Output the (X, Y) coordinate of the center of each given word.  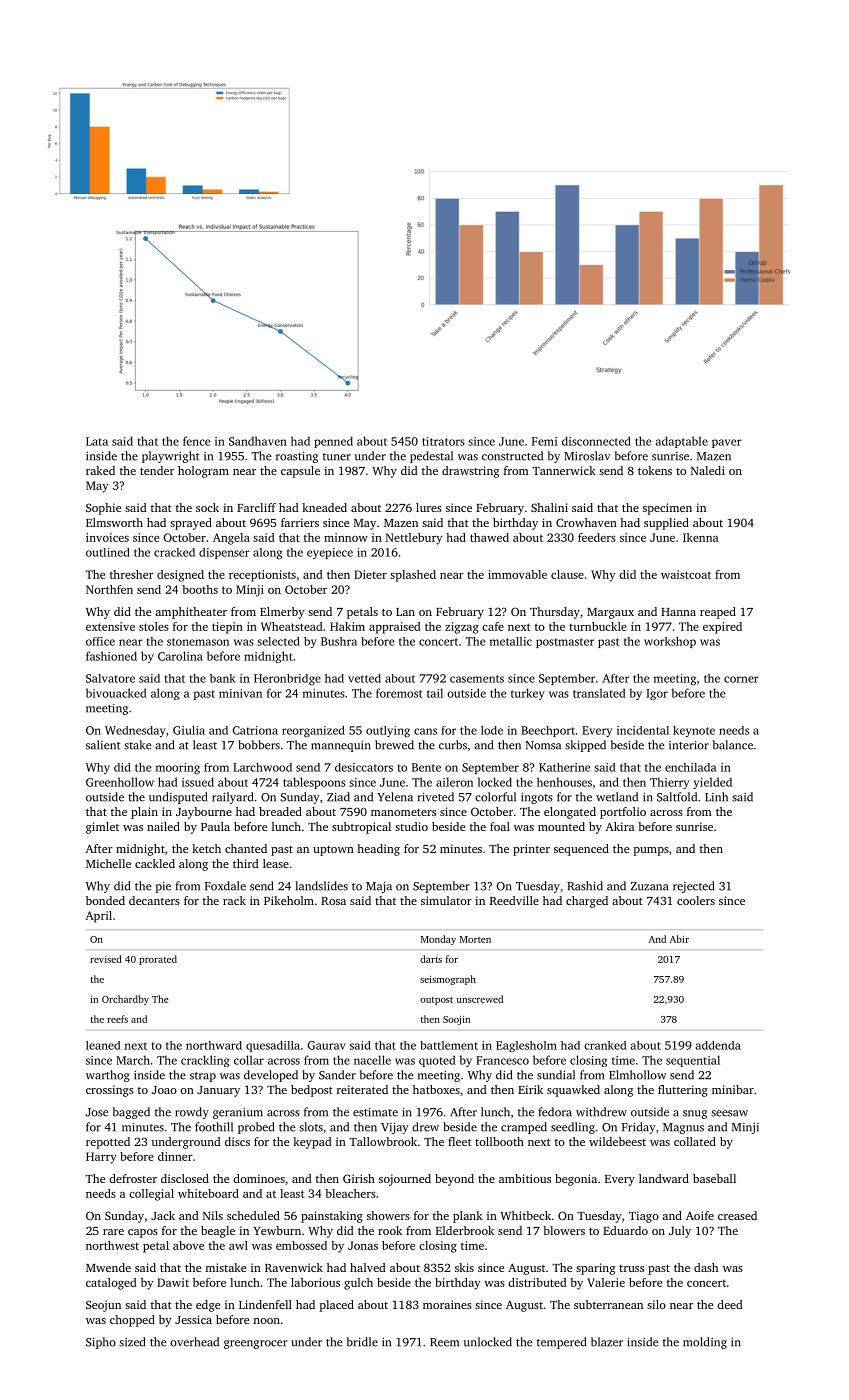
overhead (194, 1342)
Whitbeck (525, 1215)
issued (198, 782)
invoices (107, 537)
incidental (643, 730)
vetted (364, 678)
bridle (362, 1342)
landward (664, 1178)
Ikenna (700, 537)
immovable (517, 574)
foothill (214, 1127)
